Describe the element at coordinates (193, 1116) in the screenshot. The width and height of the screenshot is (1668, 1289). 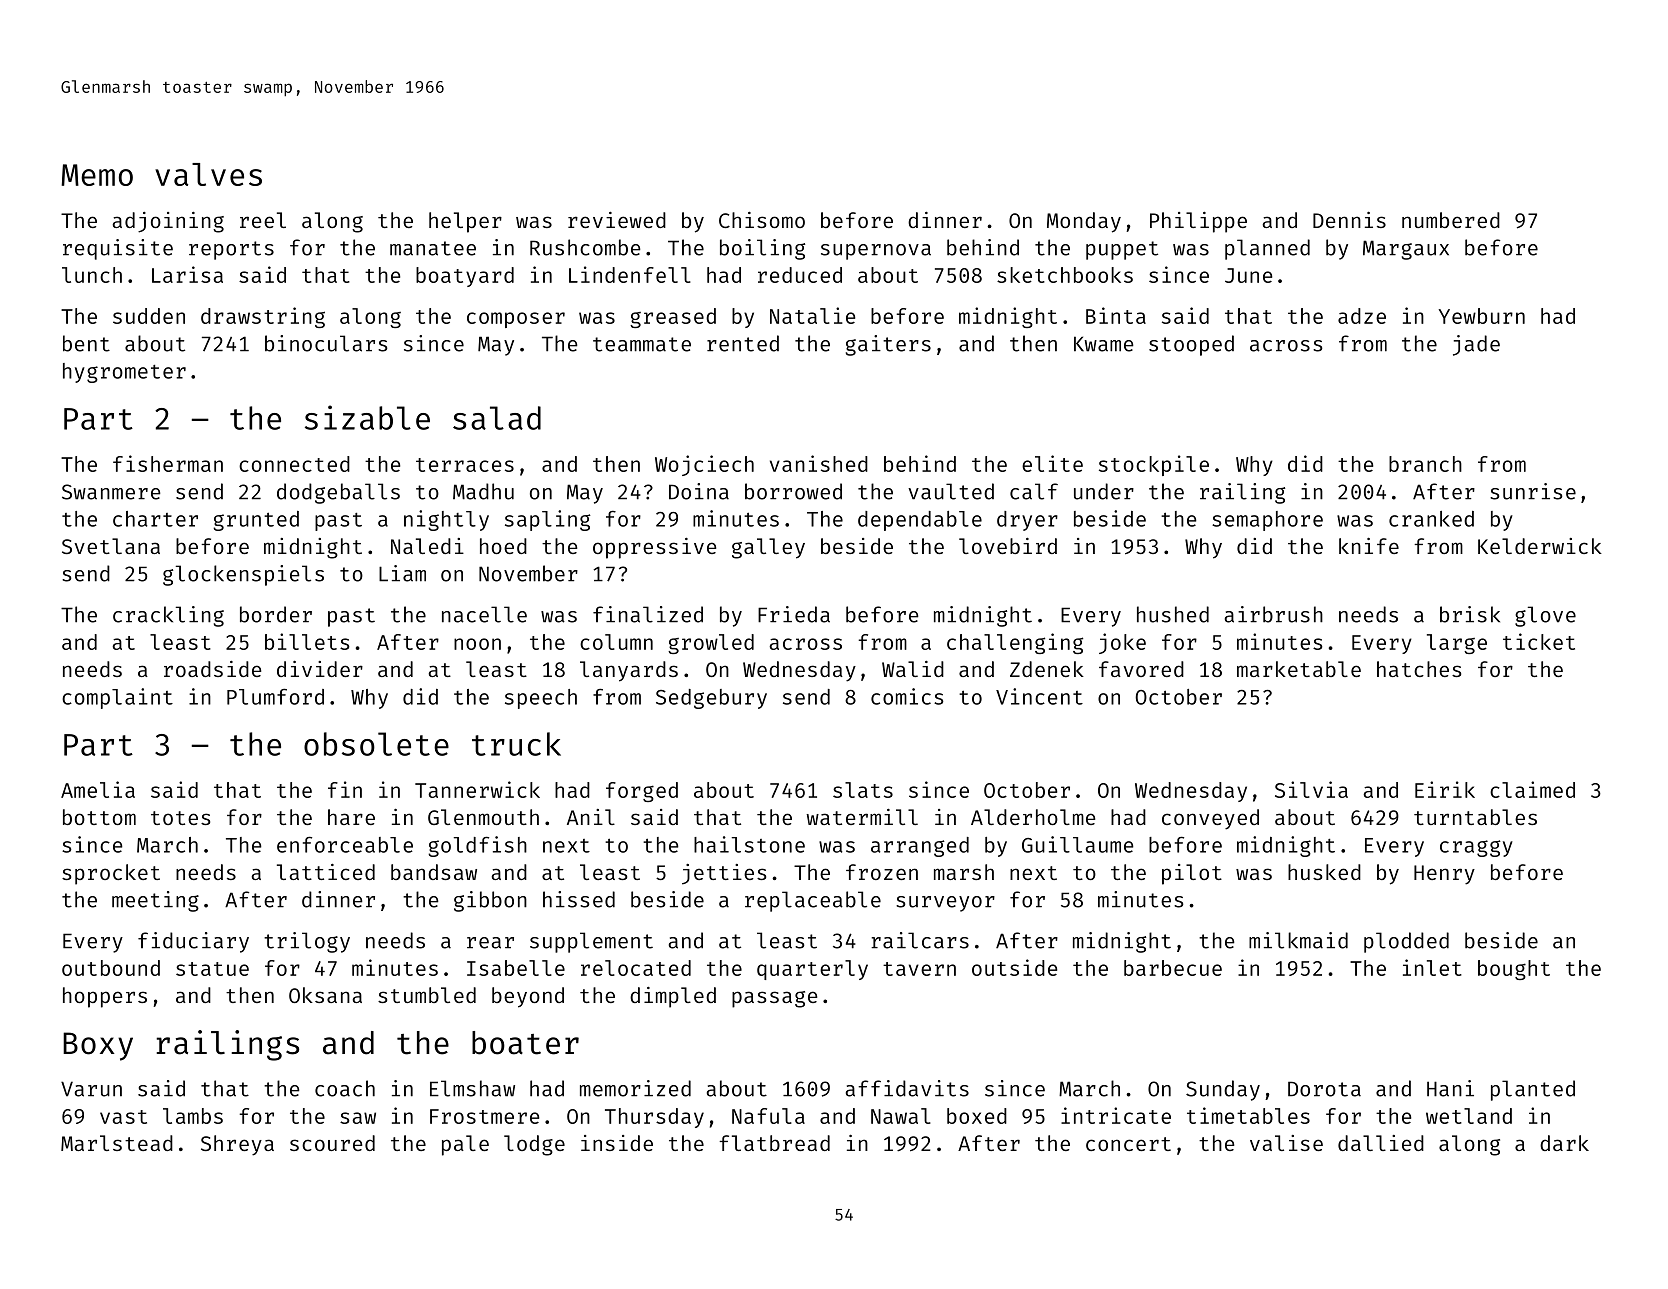
I see `lambs` at that location.
